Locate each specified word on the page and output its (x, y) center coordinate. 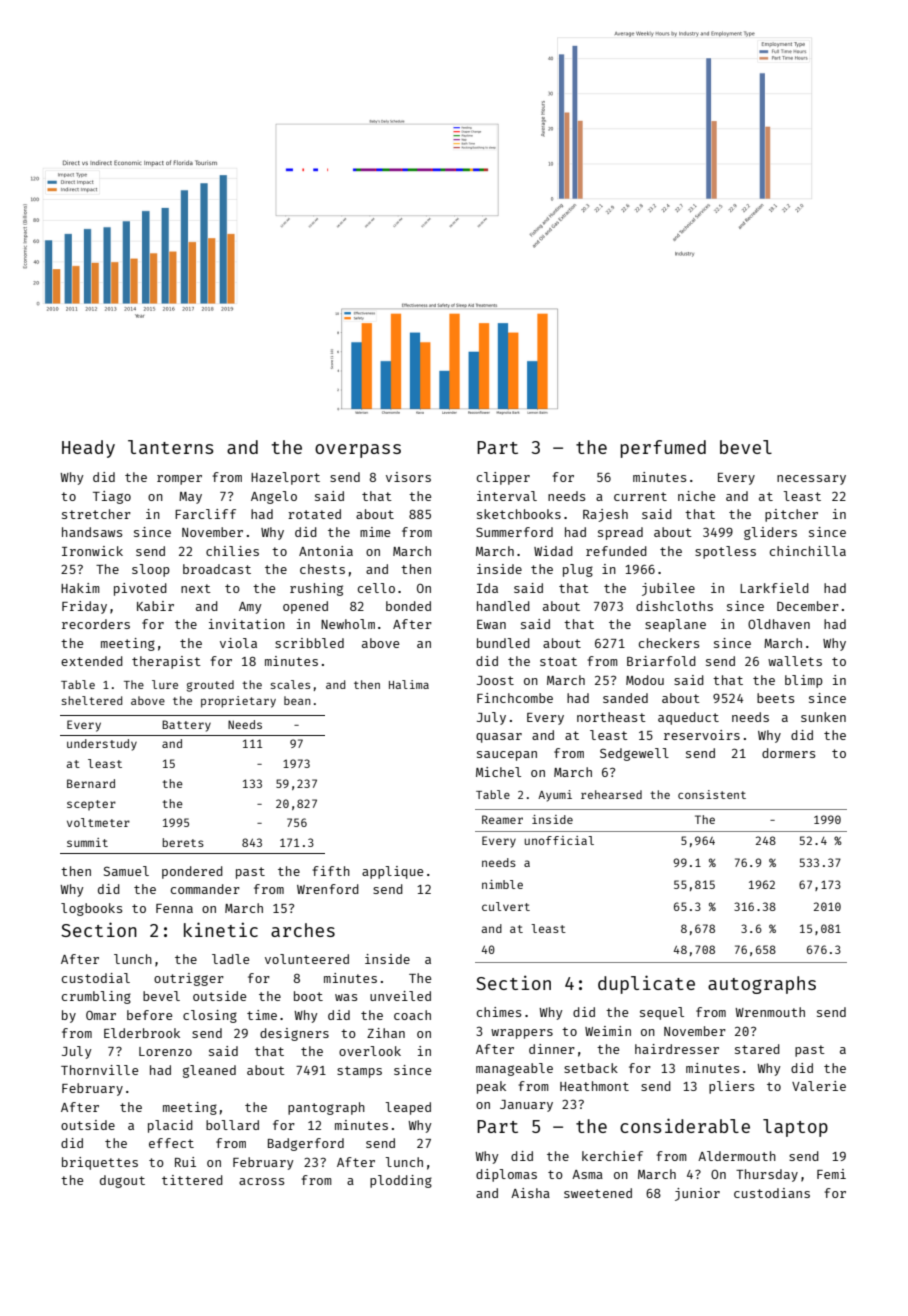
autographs (762, 985)
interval (507, 496)
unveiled (400, 996)
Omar (101, 1015)
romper (179, 480)
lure (165, 684)
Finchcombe (515, 698)
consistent (712, 794)
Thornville (99, 1070)
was (346, 997)
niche (696, 496)
